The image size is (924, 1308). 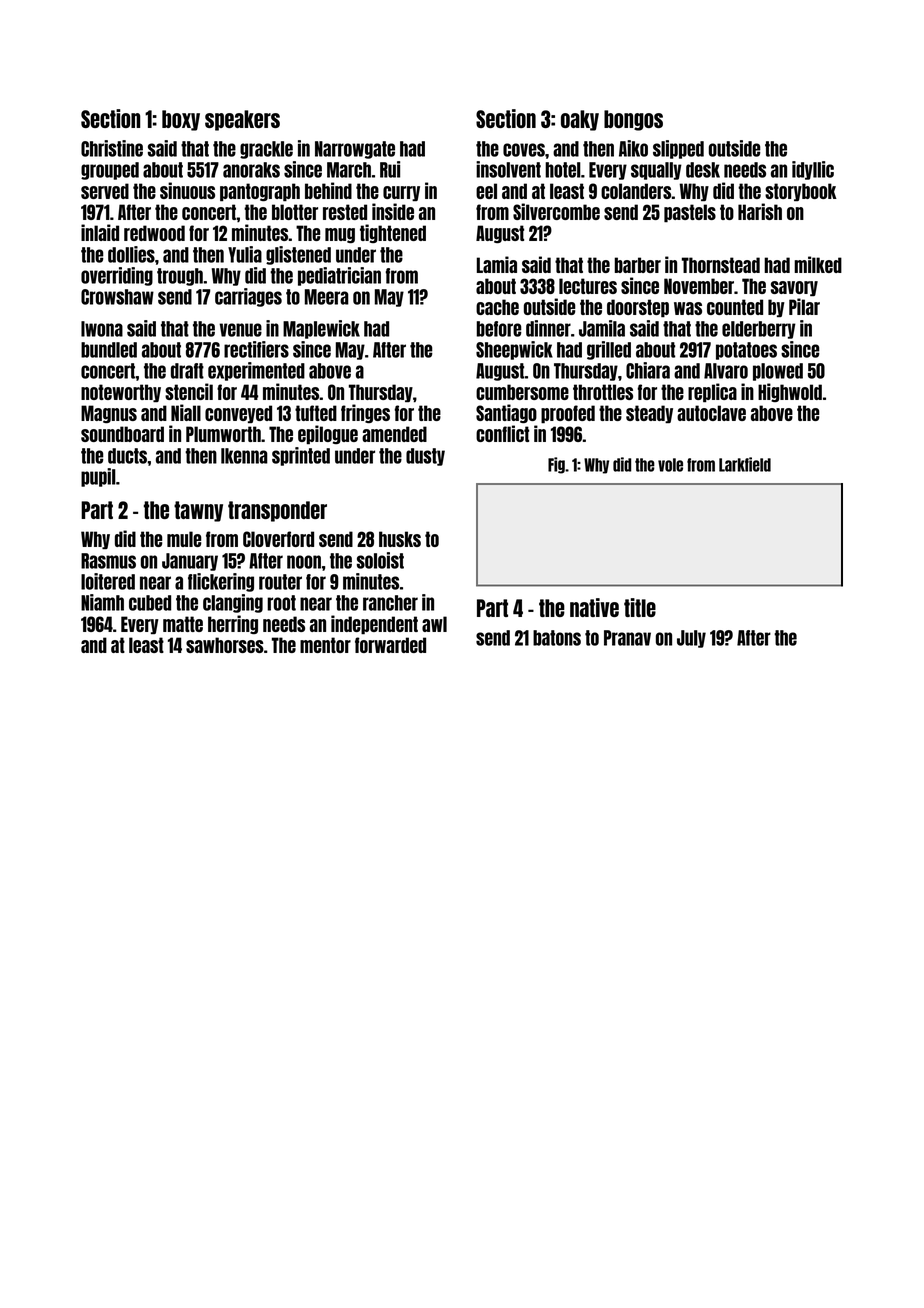 I want to click on dollies, so click(x=131, y=254).
